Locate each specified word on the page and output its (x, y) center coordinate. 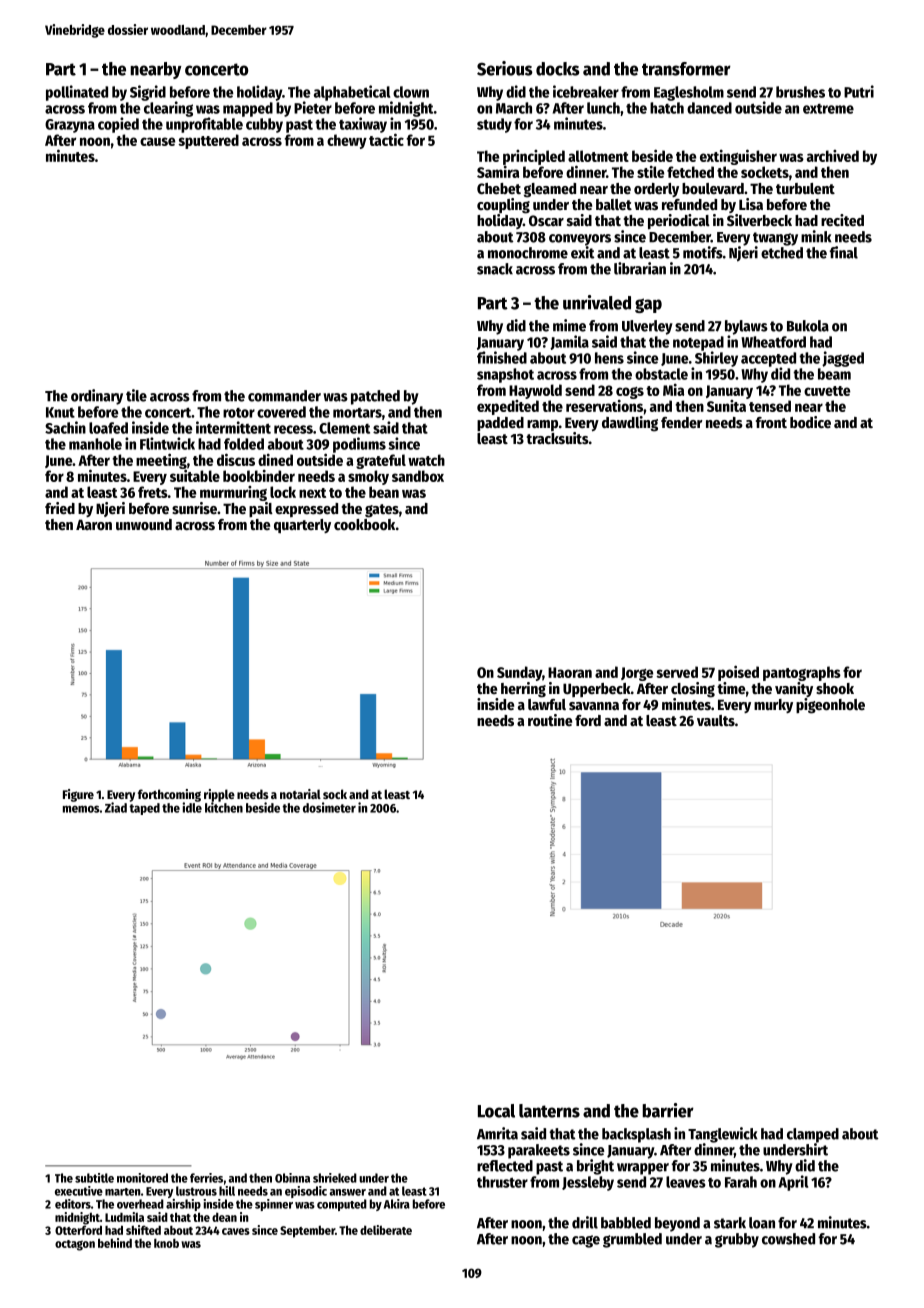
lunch (603, 108)
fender (682, 422)
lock (283, 492)
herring (523, 690)
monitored (142, 1178)
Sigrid (148, 93)
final (844, 252)
